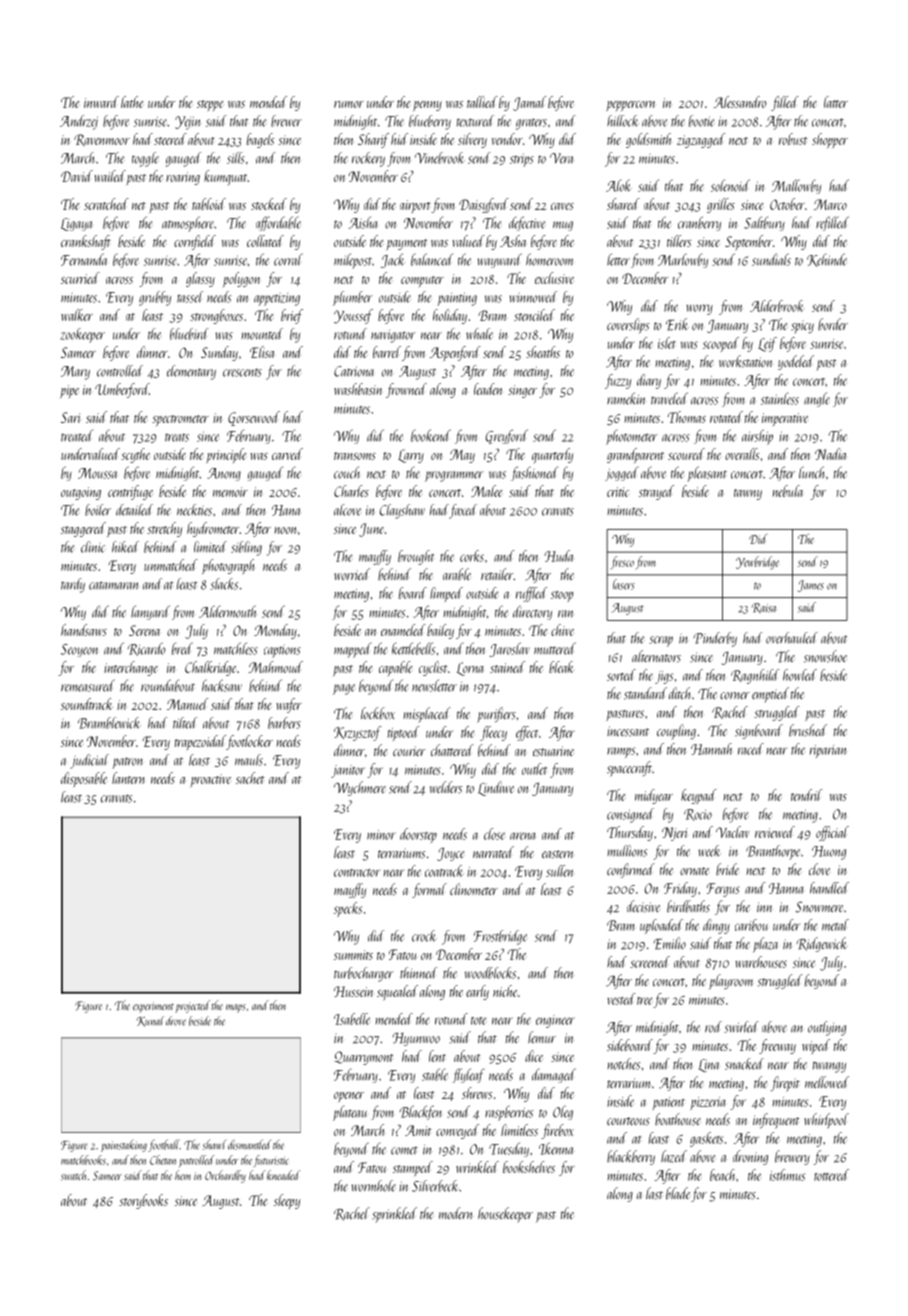  I want to click on Kehinde, so click(827, 260).
